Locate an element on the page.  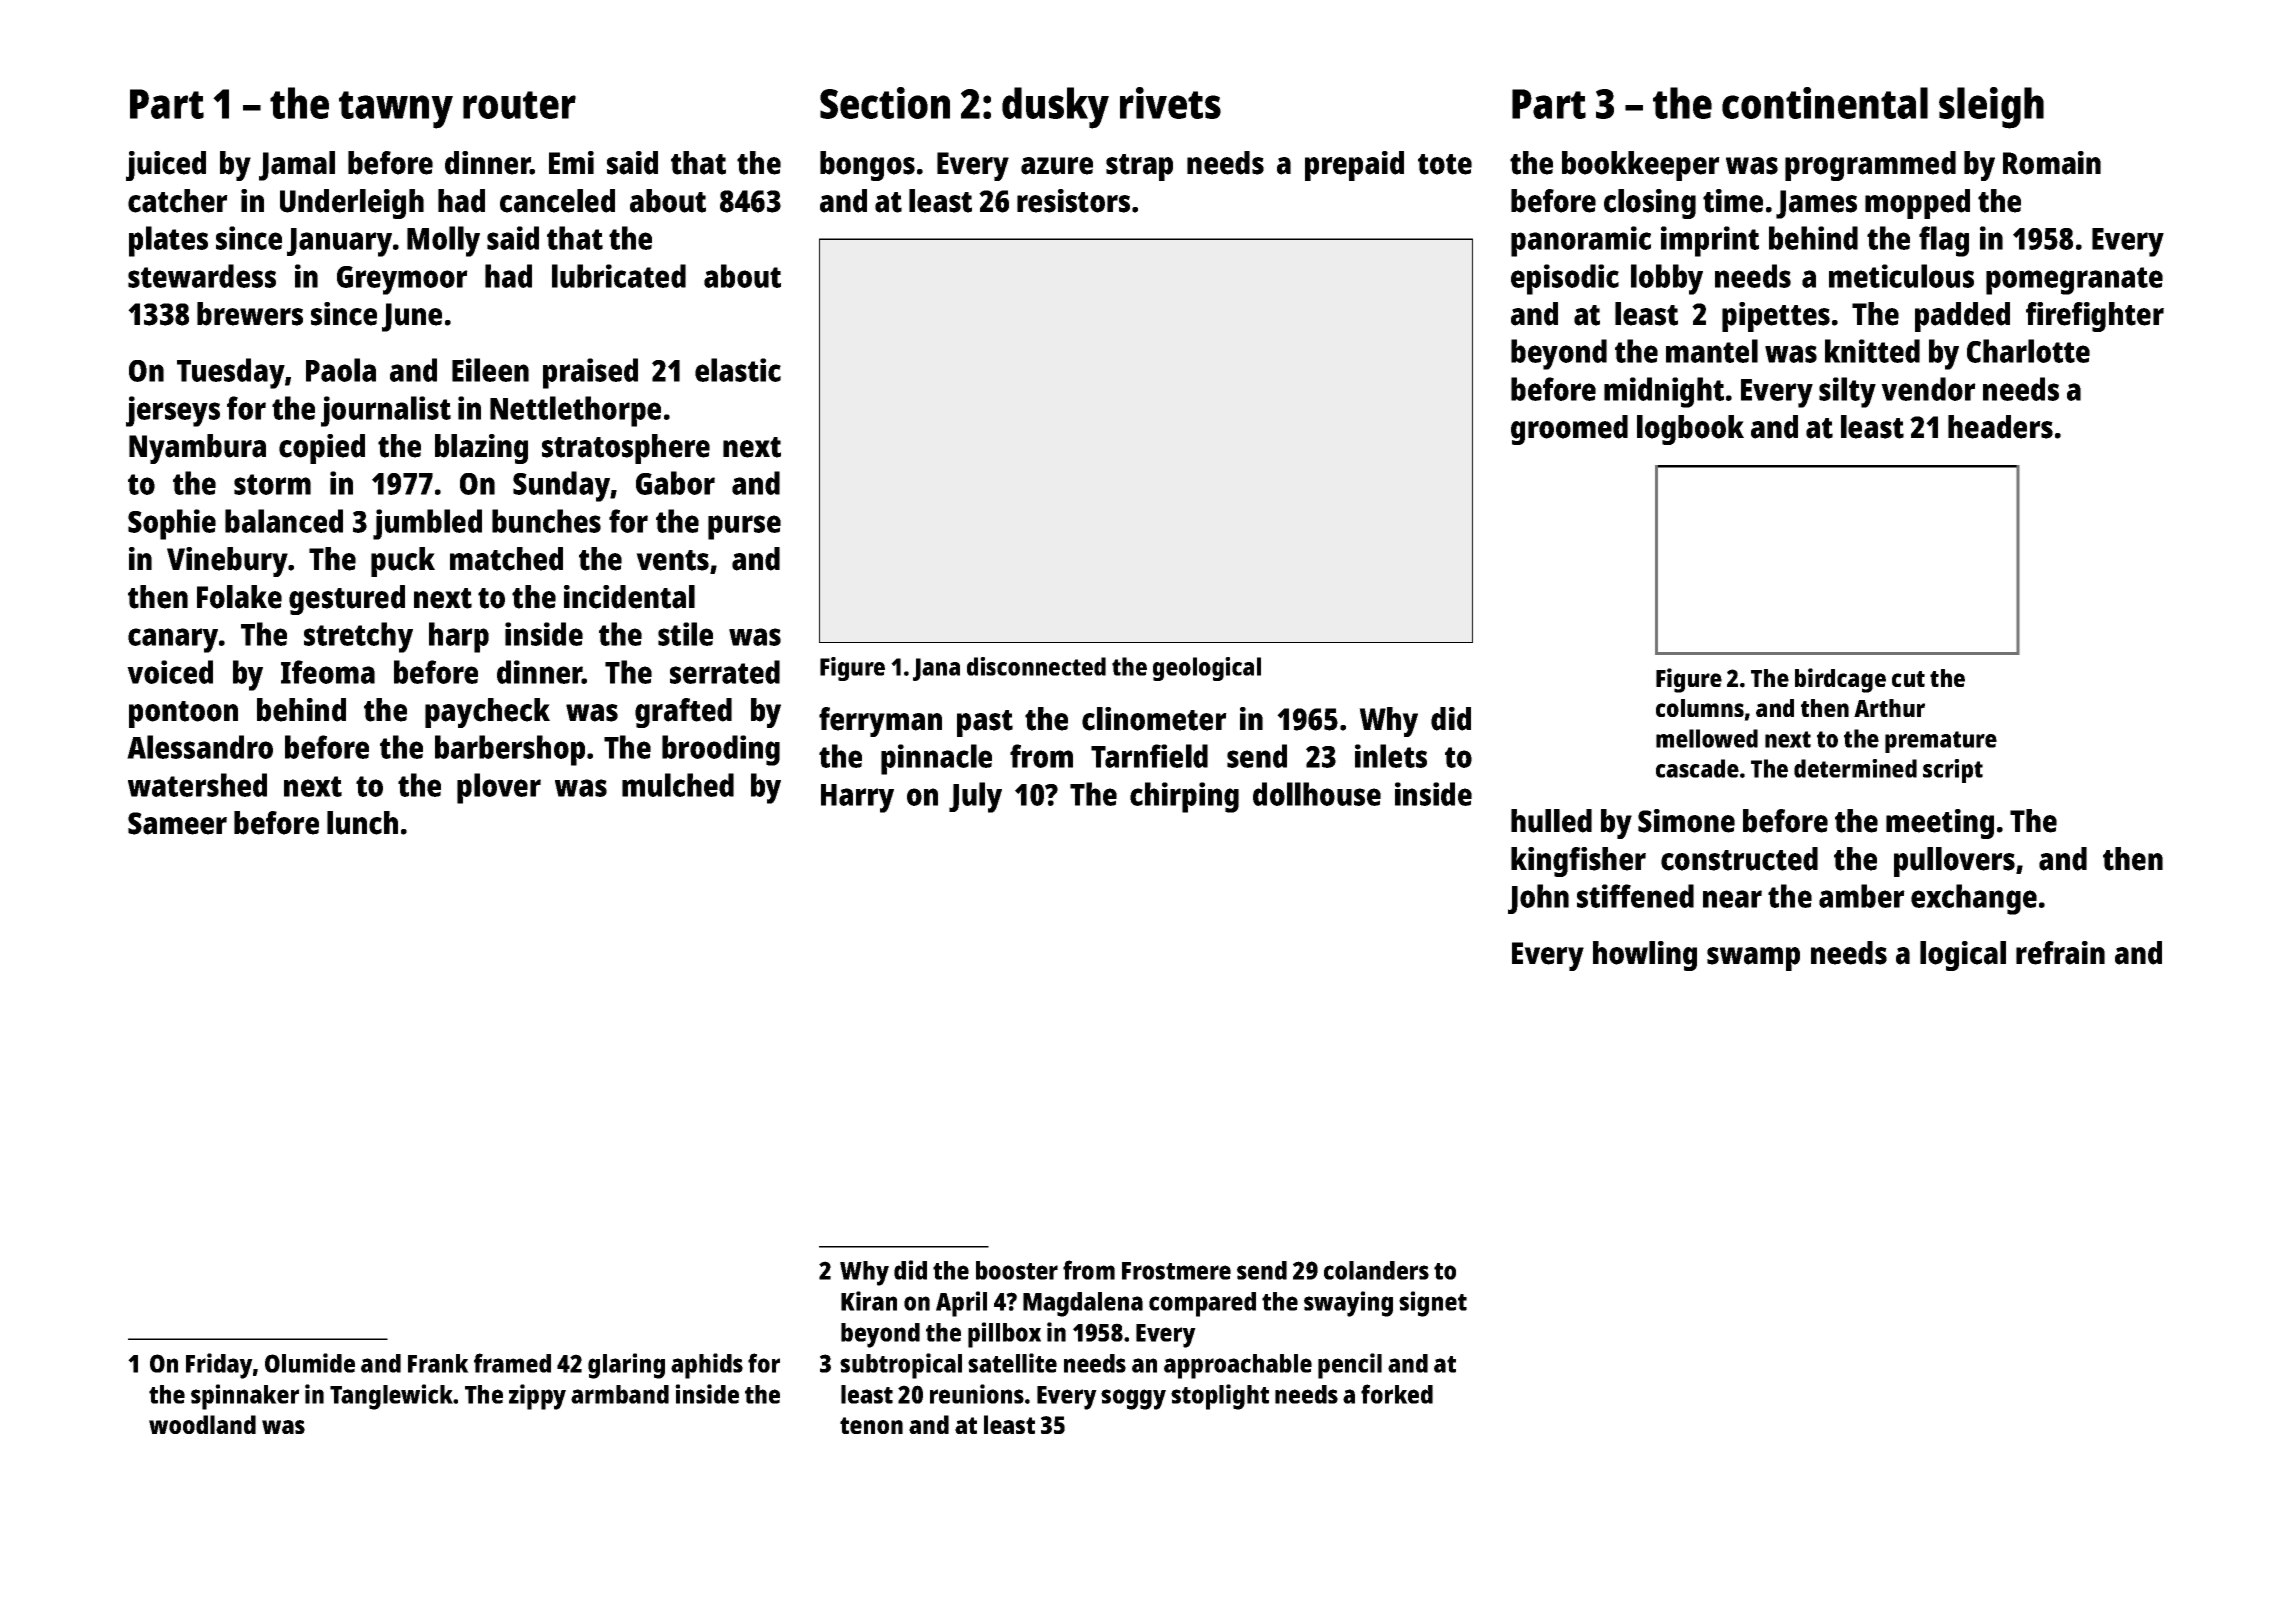
signet is located at coordinates (1433, 1304).
